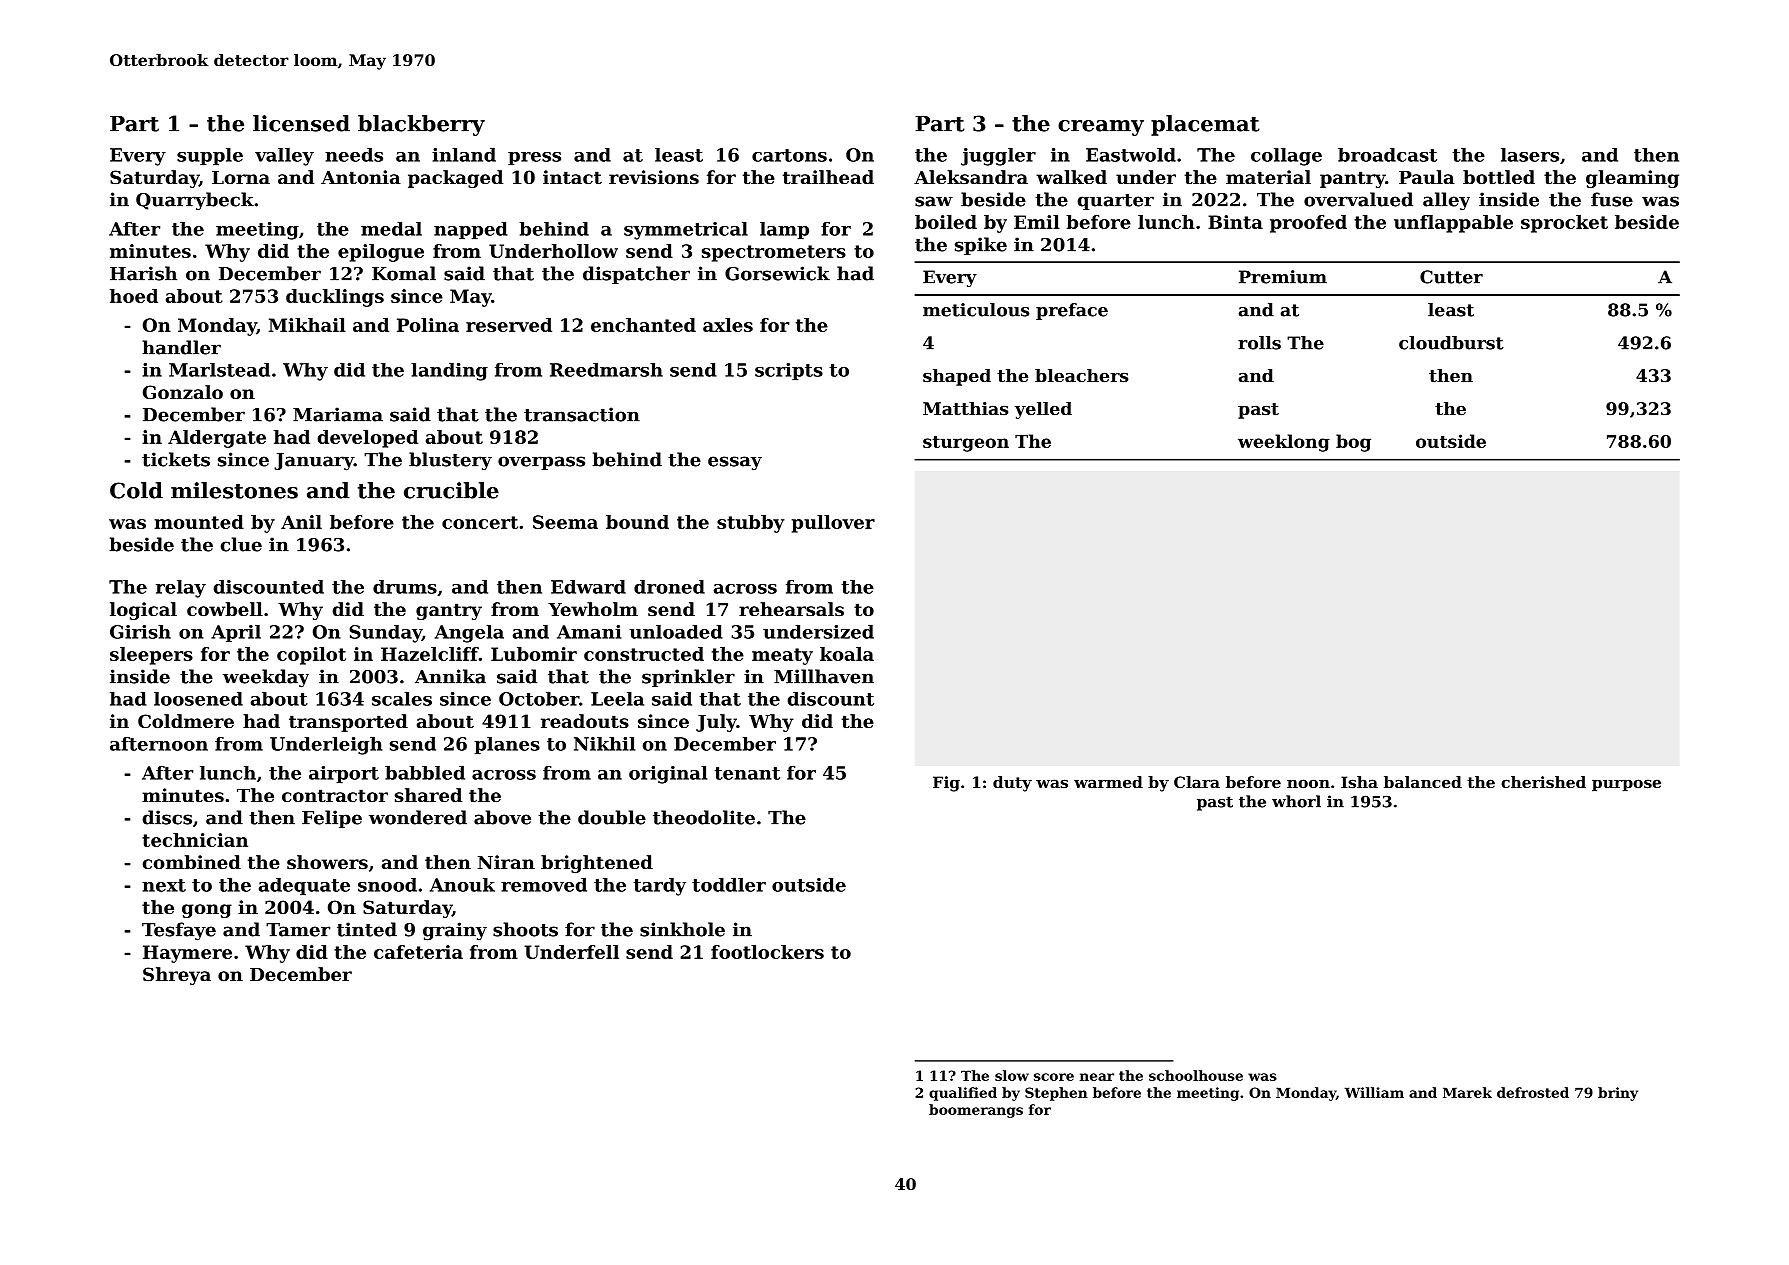 The width and height of the screenshot is (1789, 1265). What do you see at coordinates (767, 952) in the screenshot?
I see `footlockers` at bounding box center [767, 952].
